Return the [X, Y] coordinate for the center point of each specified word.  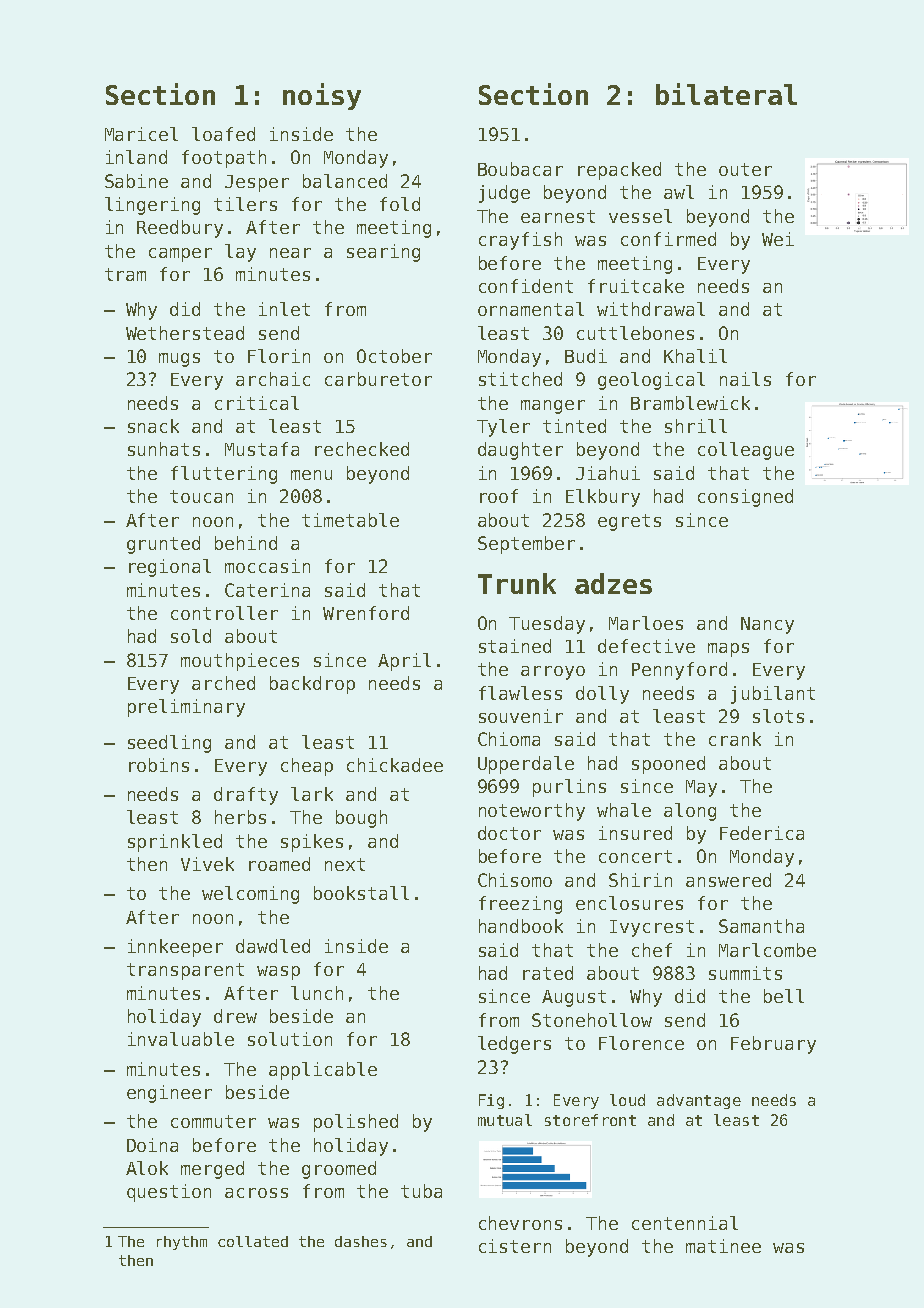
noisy [322, 96]
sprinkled [175, 843]
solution [290, 1039]
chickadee [395, 765]
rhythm [182, 1243]
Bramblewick [690, 403]
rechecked [362, 449]
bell [784, 996]
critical [257, 403]
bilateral [726, 94]
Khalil [695, 356]
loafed [223, 134]
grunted [163, 545]
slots [778, 716]
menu [311, 475]
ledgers [514, 1045]
